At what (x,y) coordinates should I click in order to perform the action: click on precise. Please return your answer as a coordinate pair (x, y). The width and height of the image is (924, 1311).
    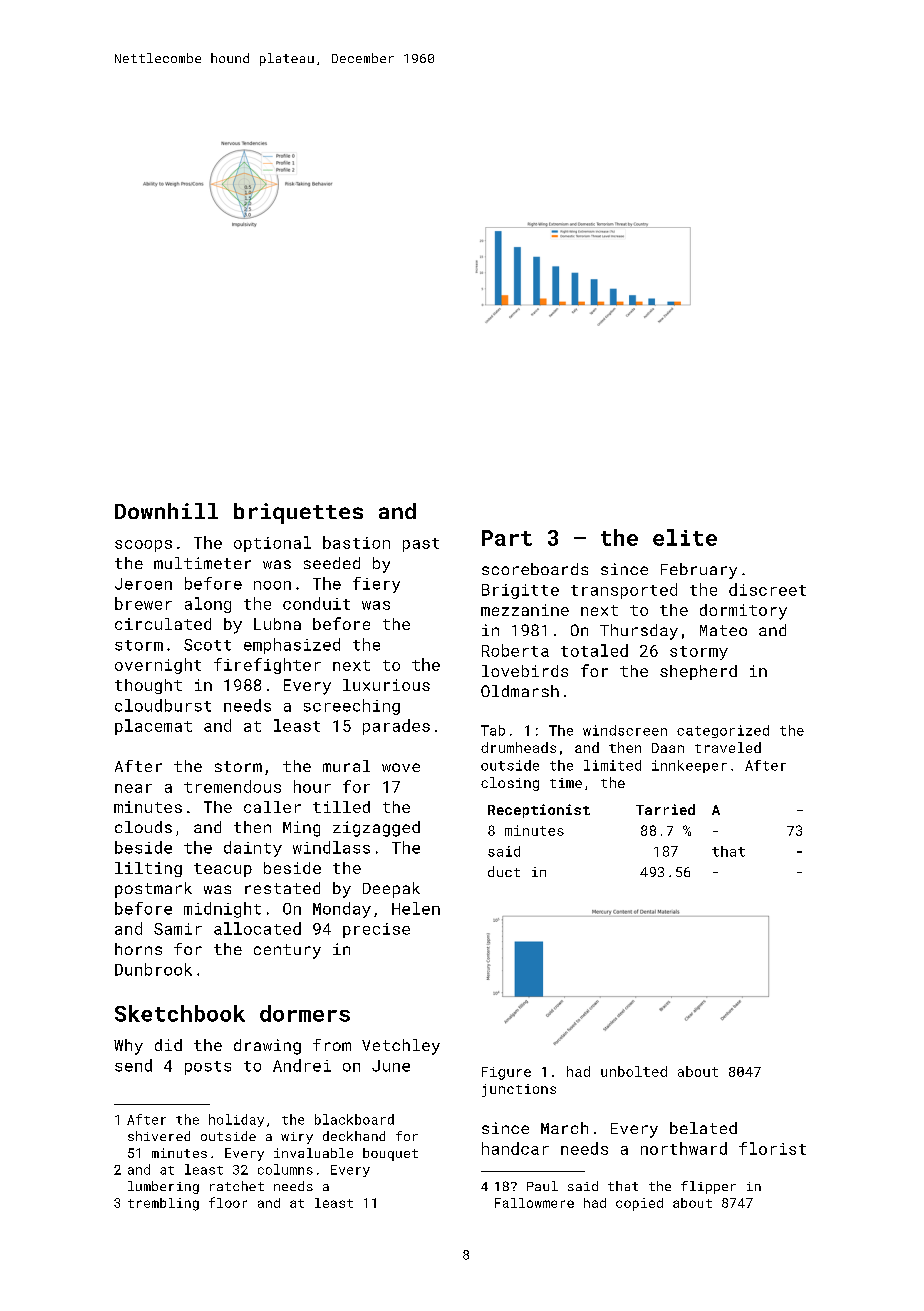
    Looking at the image, I should click on (376, 930).
